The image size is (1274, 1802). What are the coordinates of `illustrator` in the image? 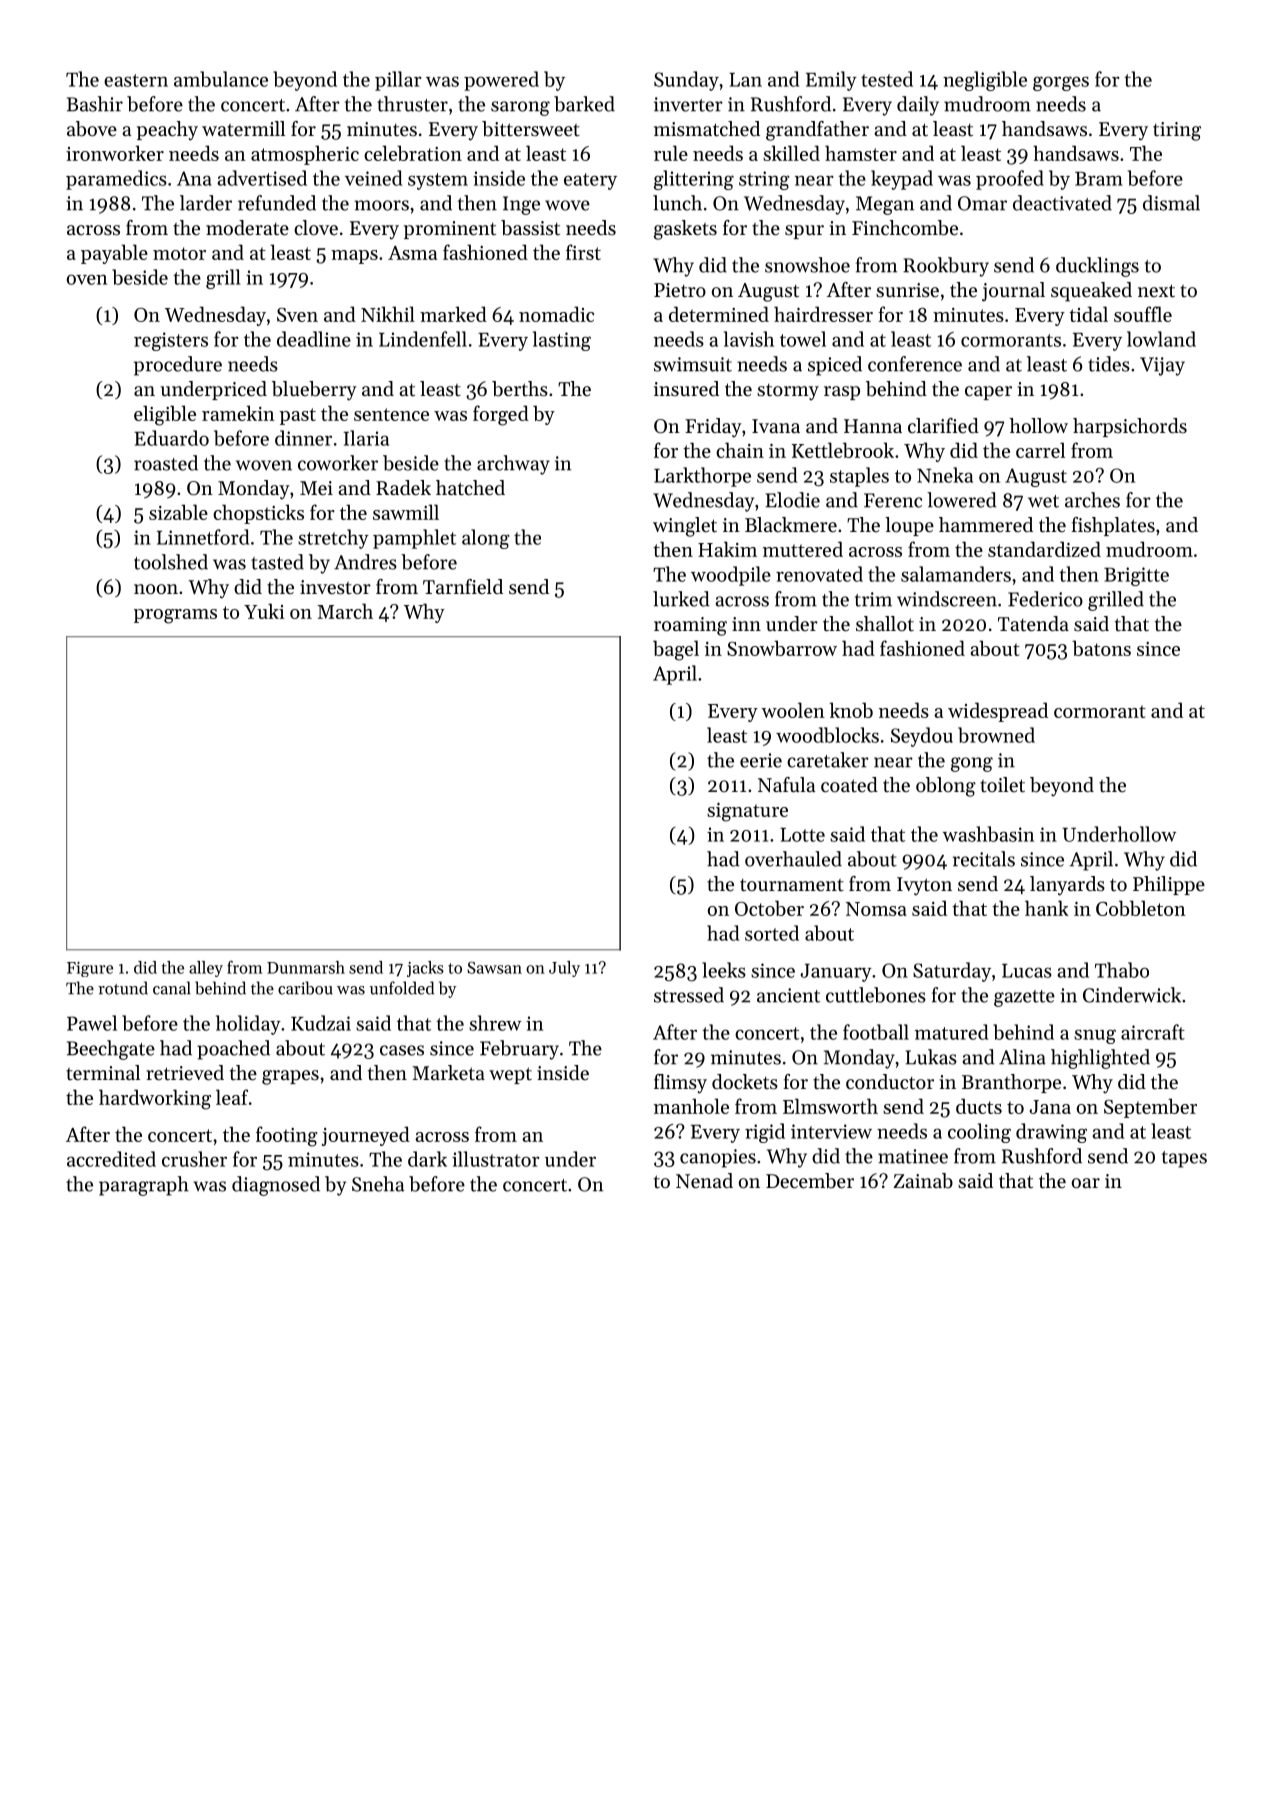 It's located at (496, 1159).
